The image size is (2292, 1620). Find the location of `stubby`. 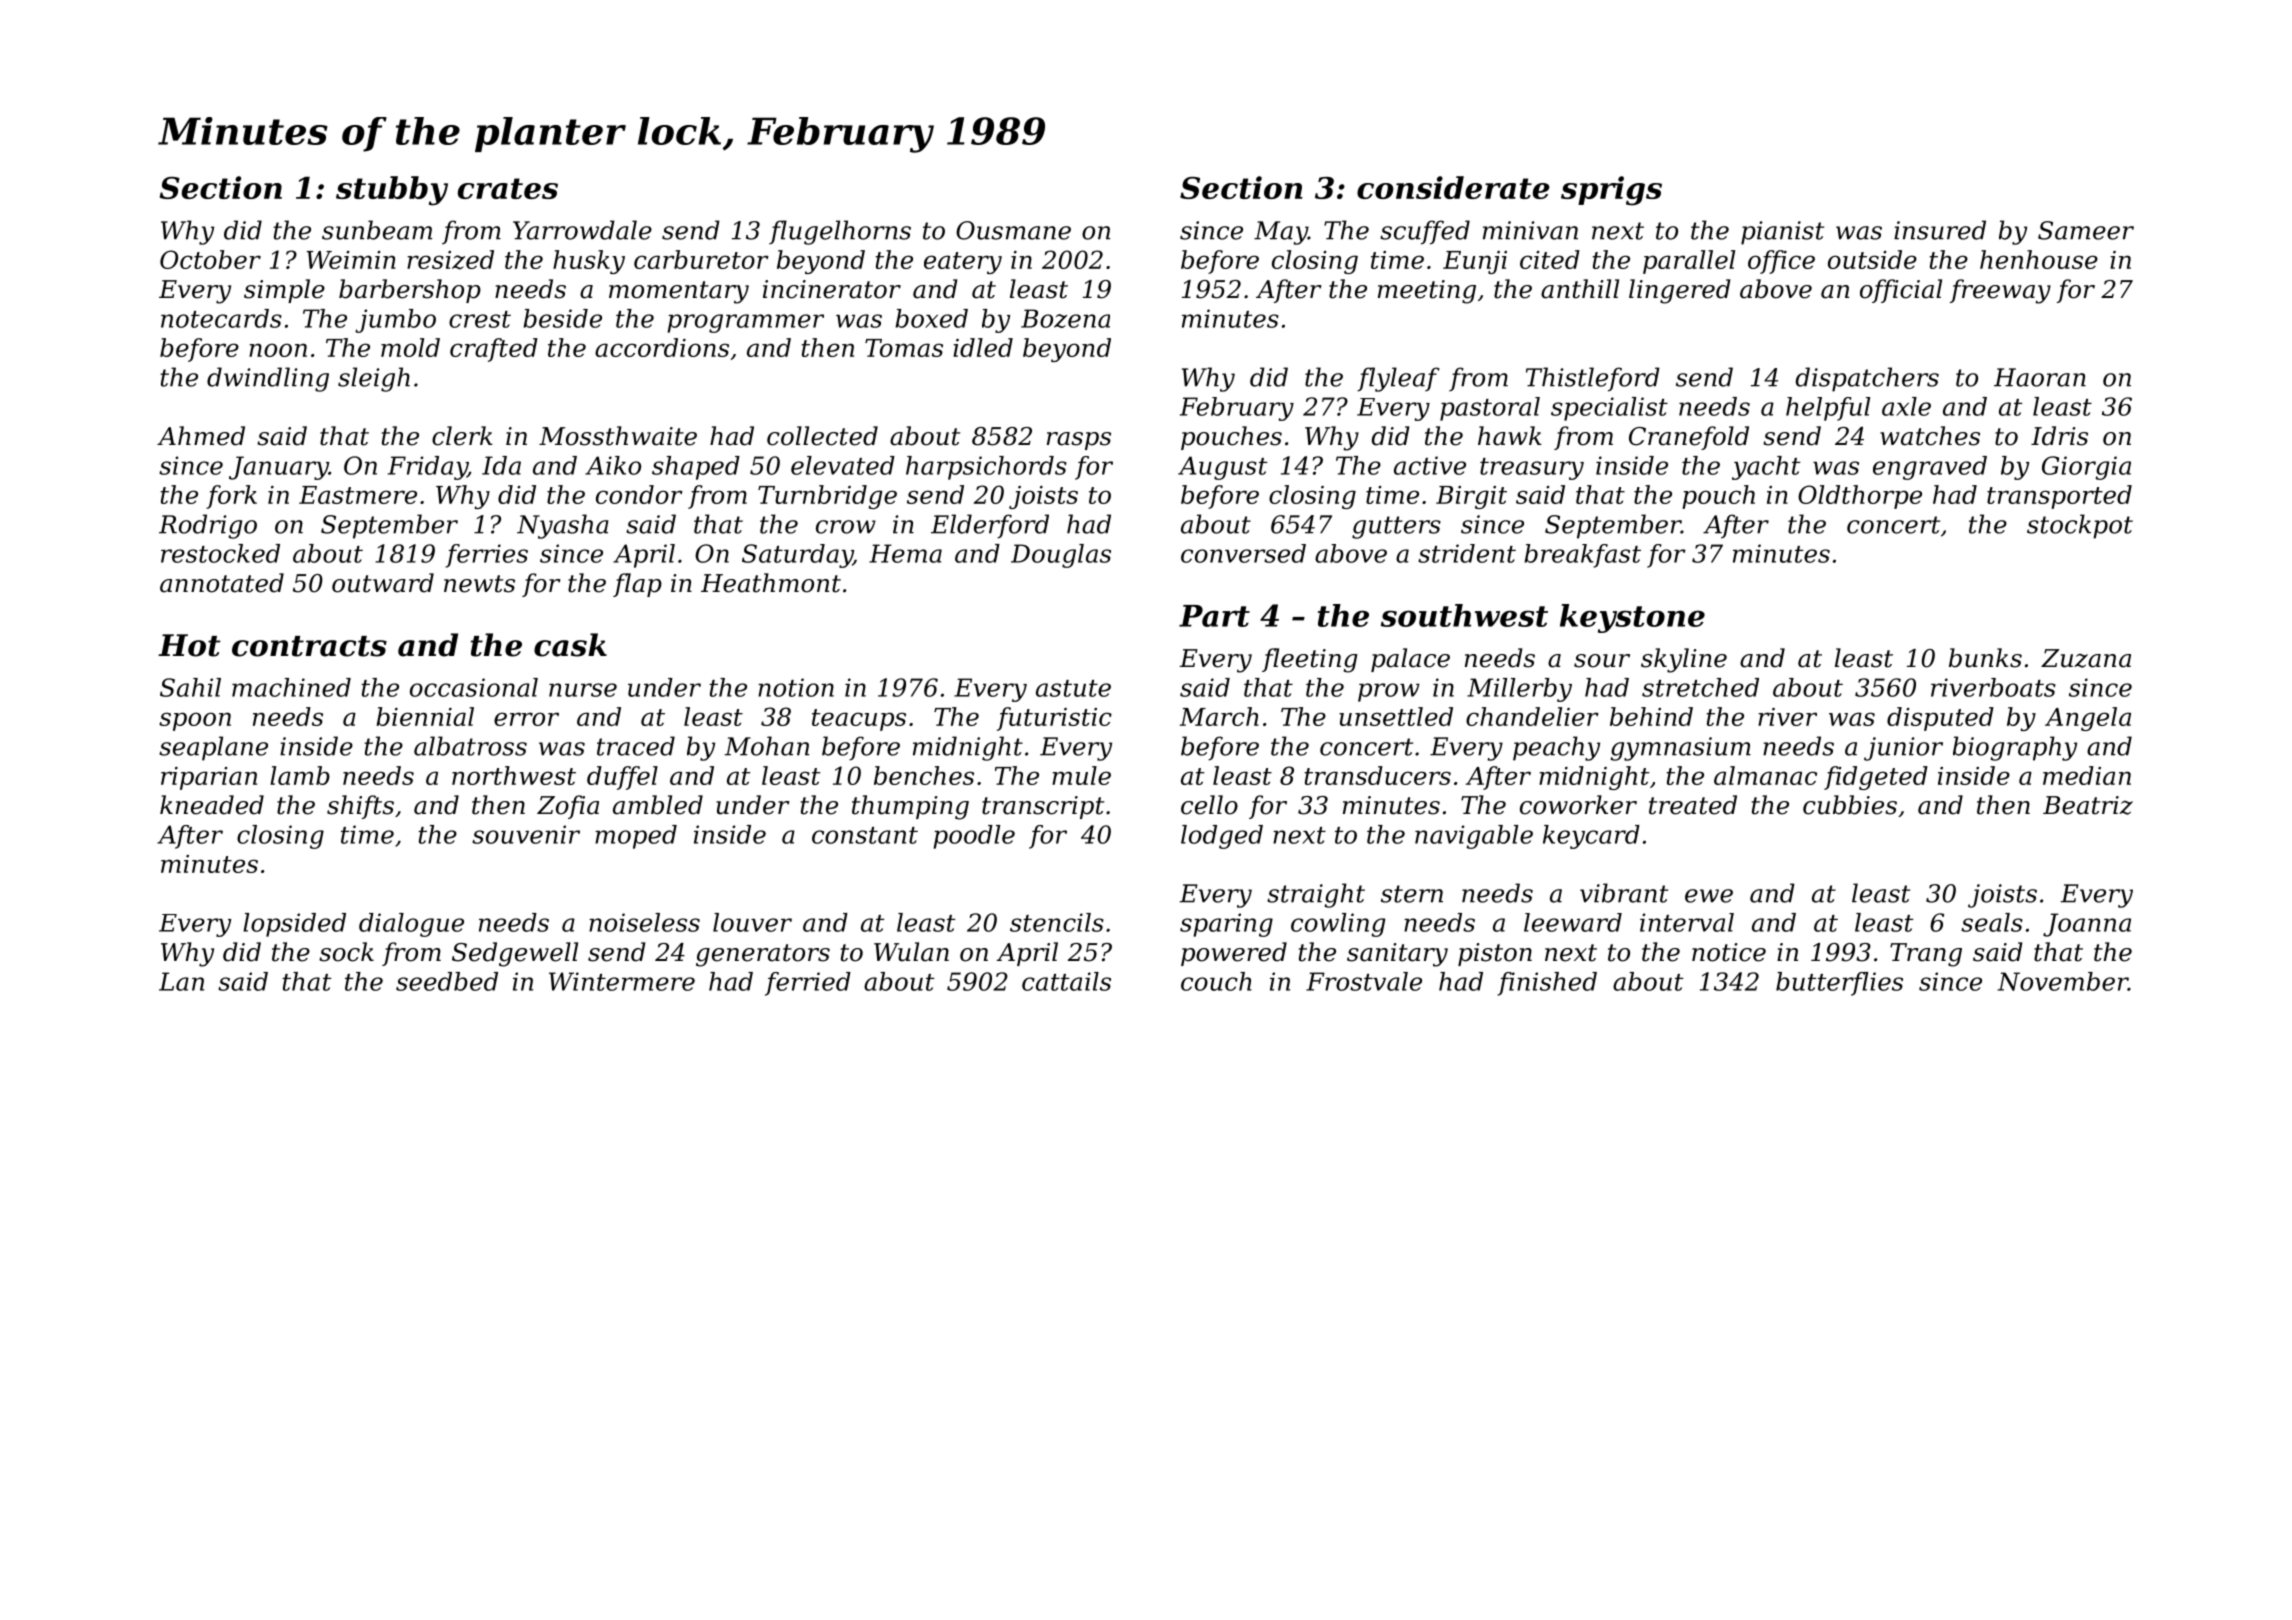

stubby is located at coordinates (392, 191).
